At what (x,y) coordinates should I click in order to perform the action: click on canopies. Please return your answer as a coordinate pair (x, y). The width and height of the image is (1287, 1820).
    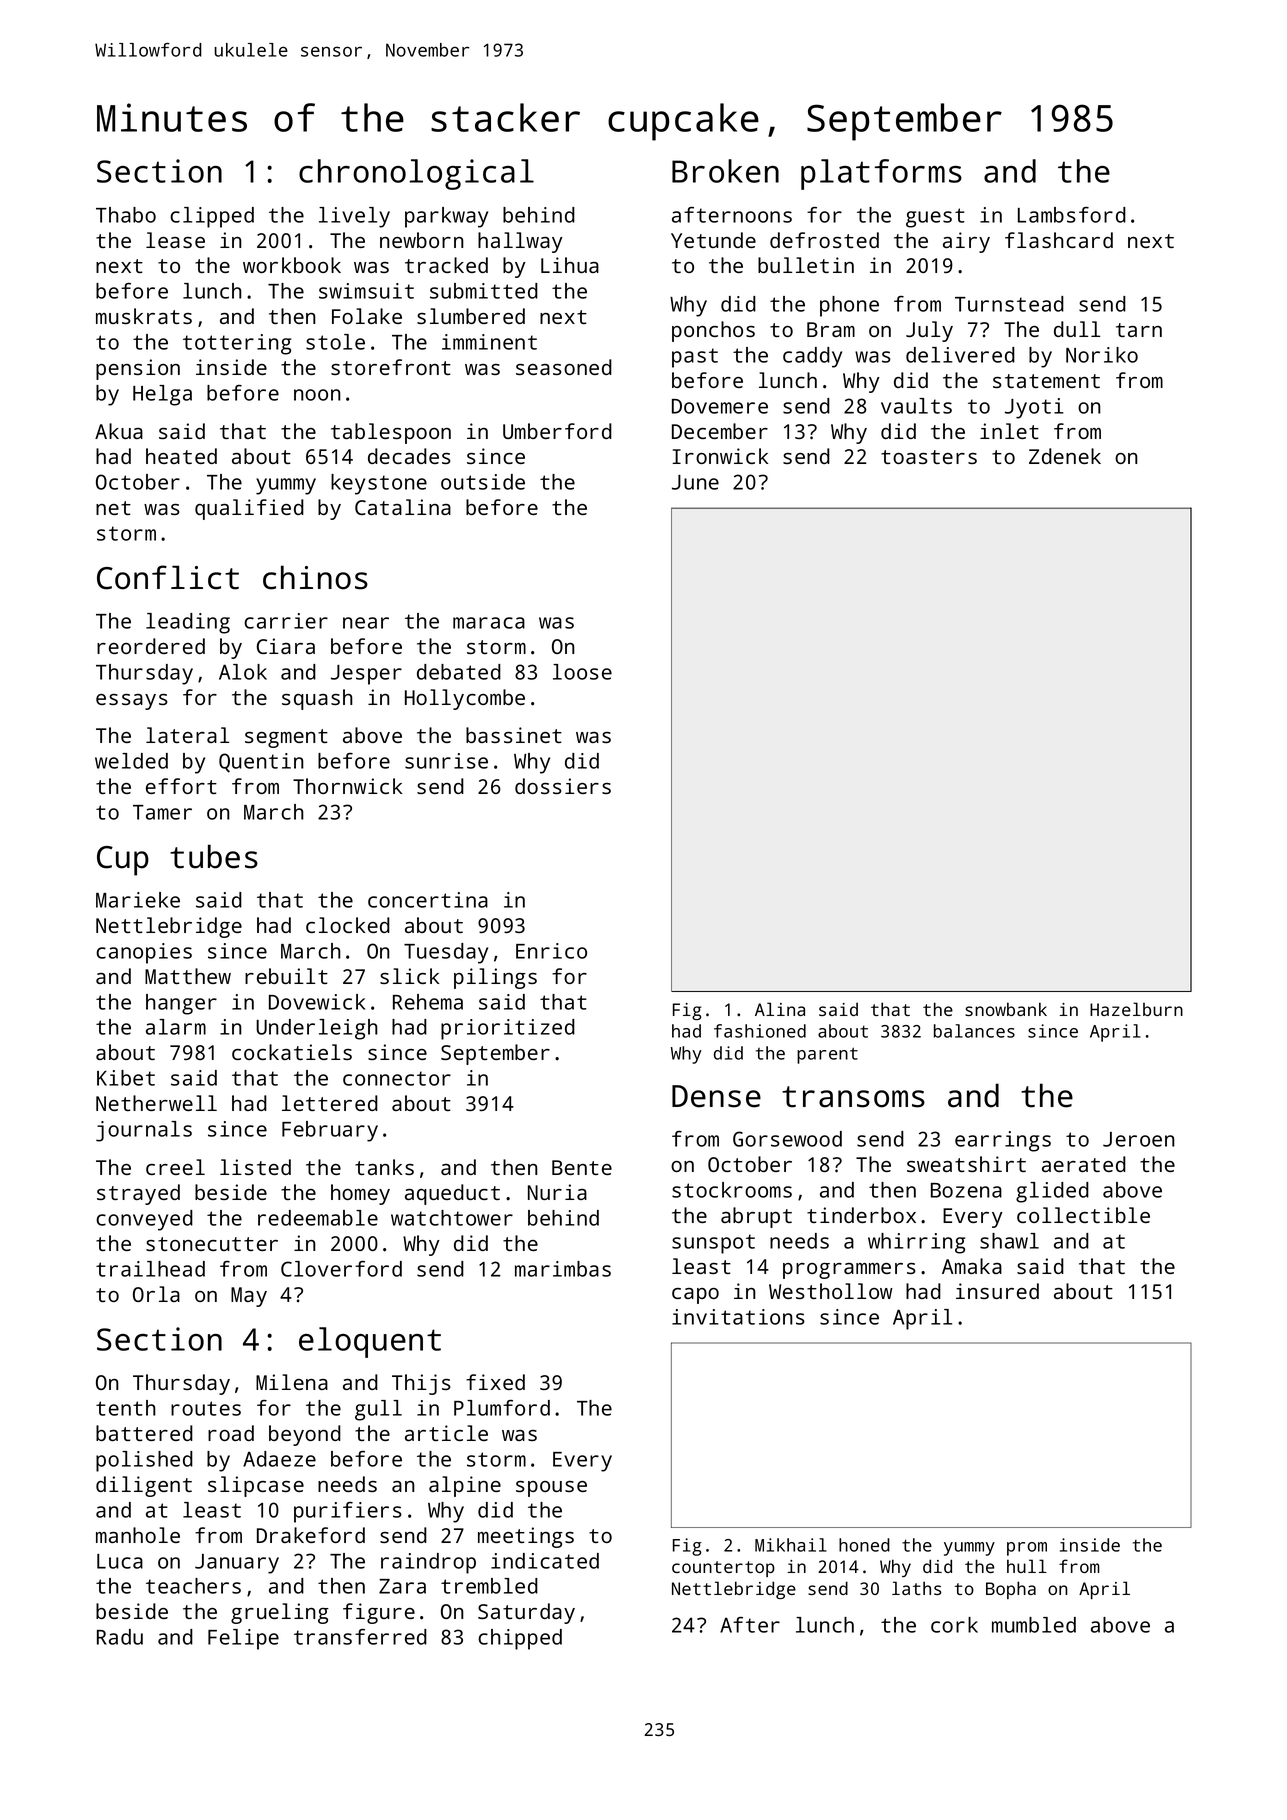
    Looking at the image, I should click on (144, 953).
